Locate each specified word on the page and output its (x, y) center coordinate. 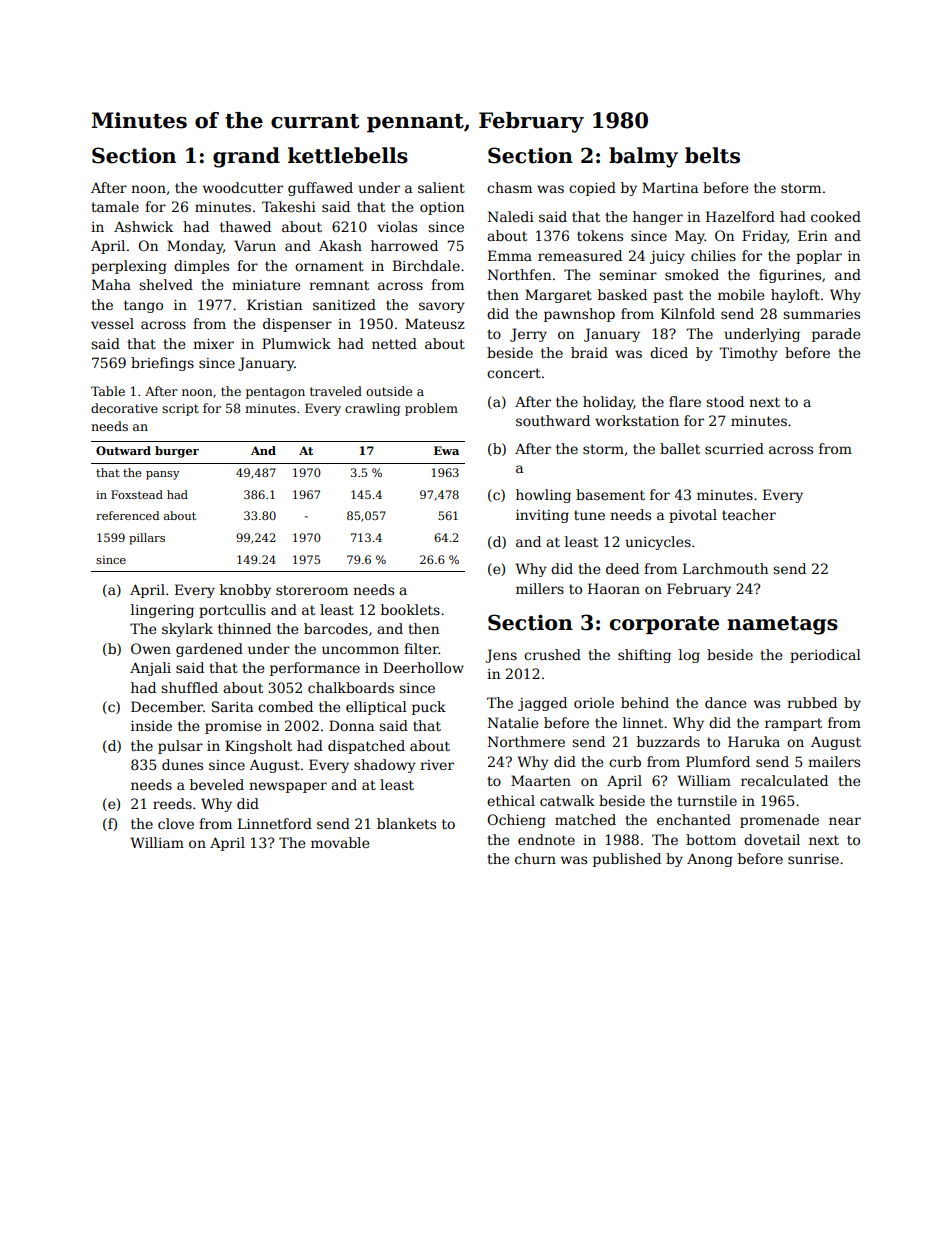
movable (340, 842)
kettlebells (348, 155)
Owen (151, 648)
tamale (115, 206)
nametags (782, 625)
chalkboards (351, 687)
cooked (836, 216)
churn (535, 858)
